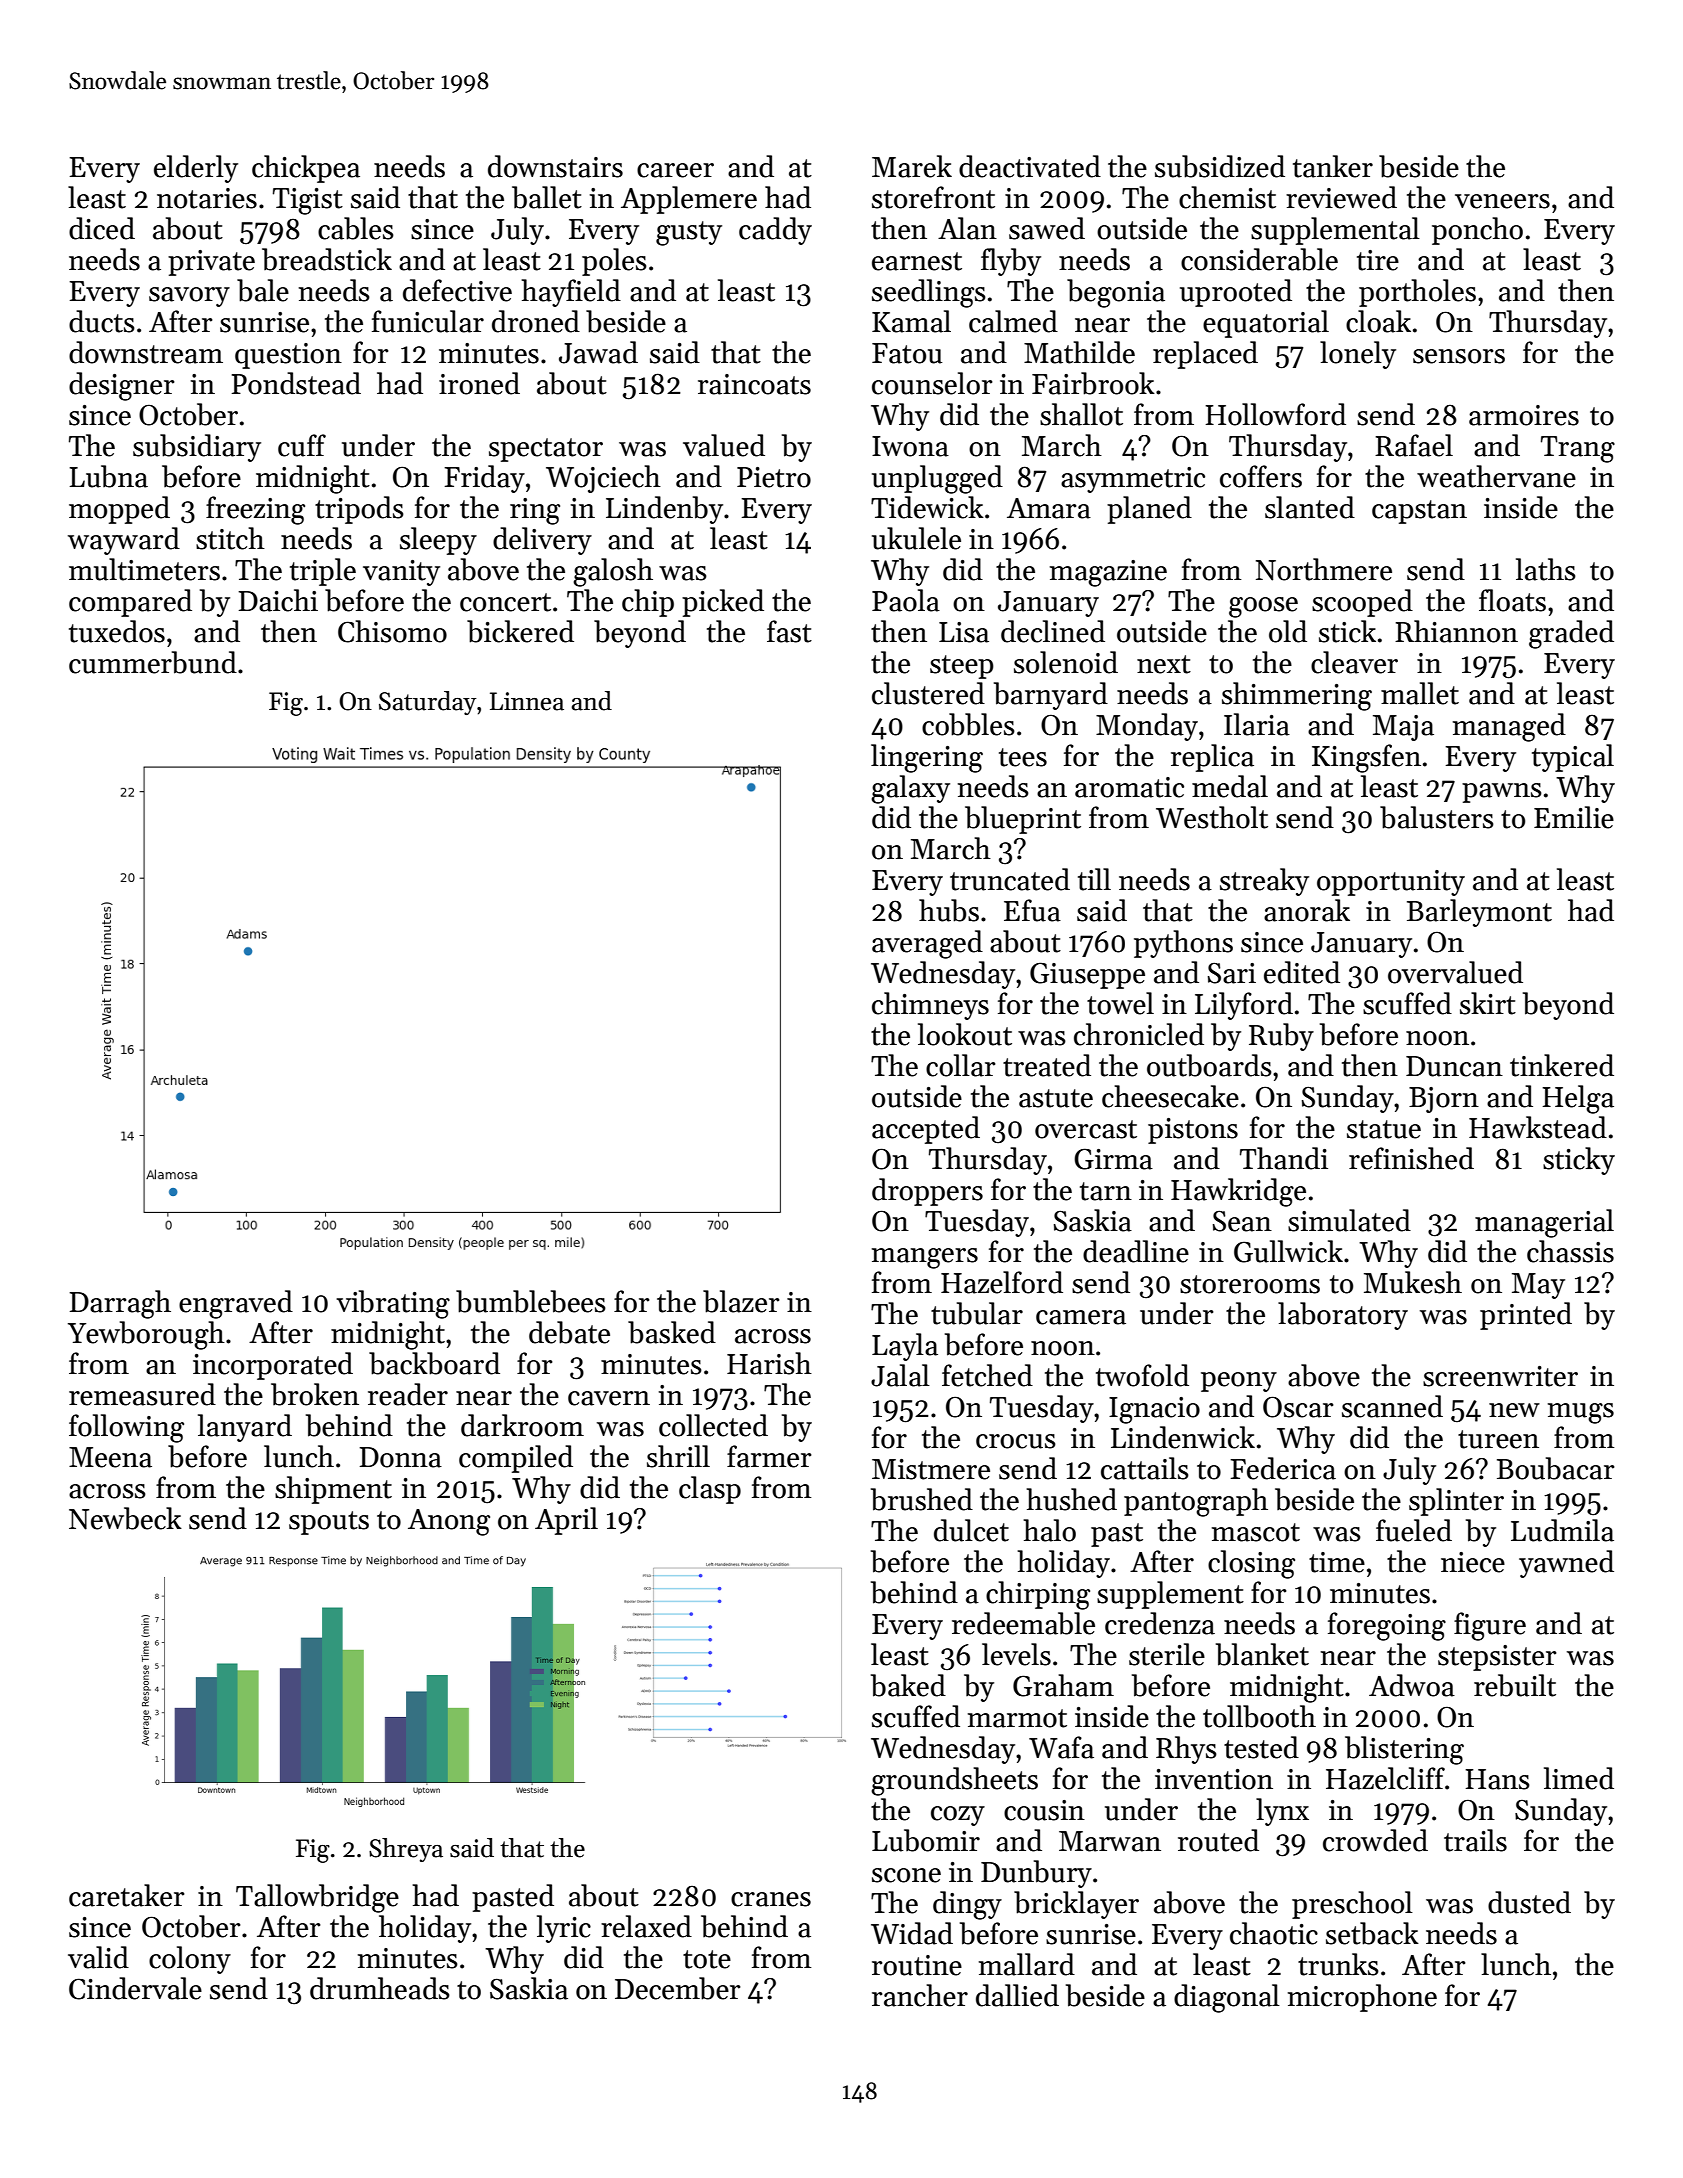 This screenshot has height=2178, width=1683. What do you see at coordinates (1578, 449) in the screenshot?
I see `Trang` at bounding box center [1578, 449].
